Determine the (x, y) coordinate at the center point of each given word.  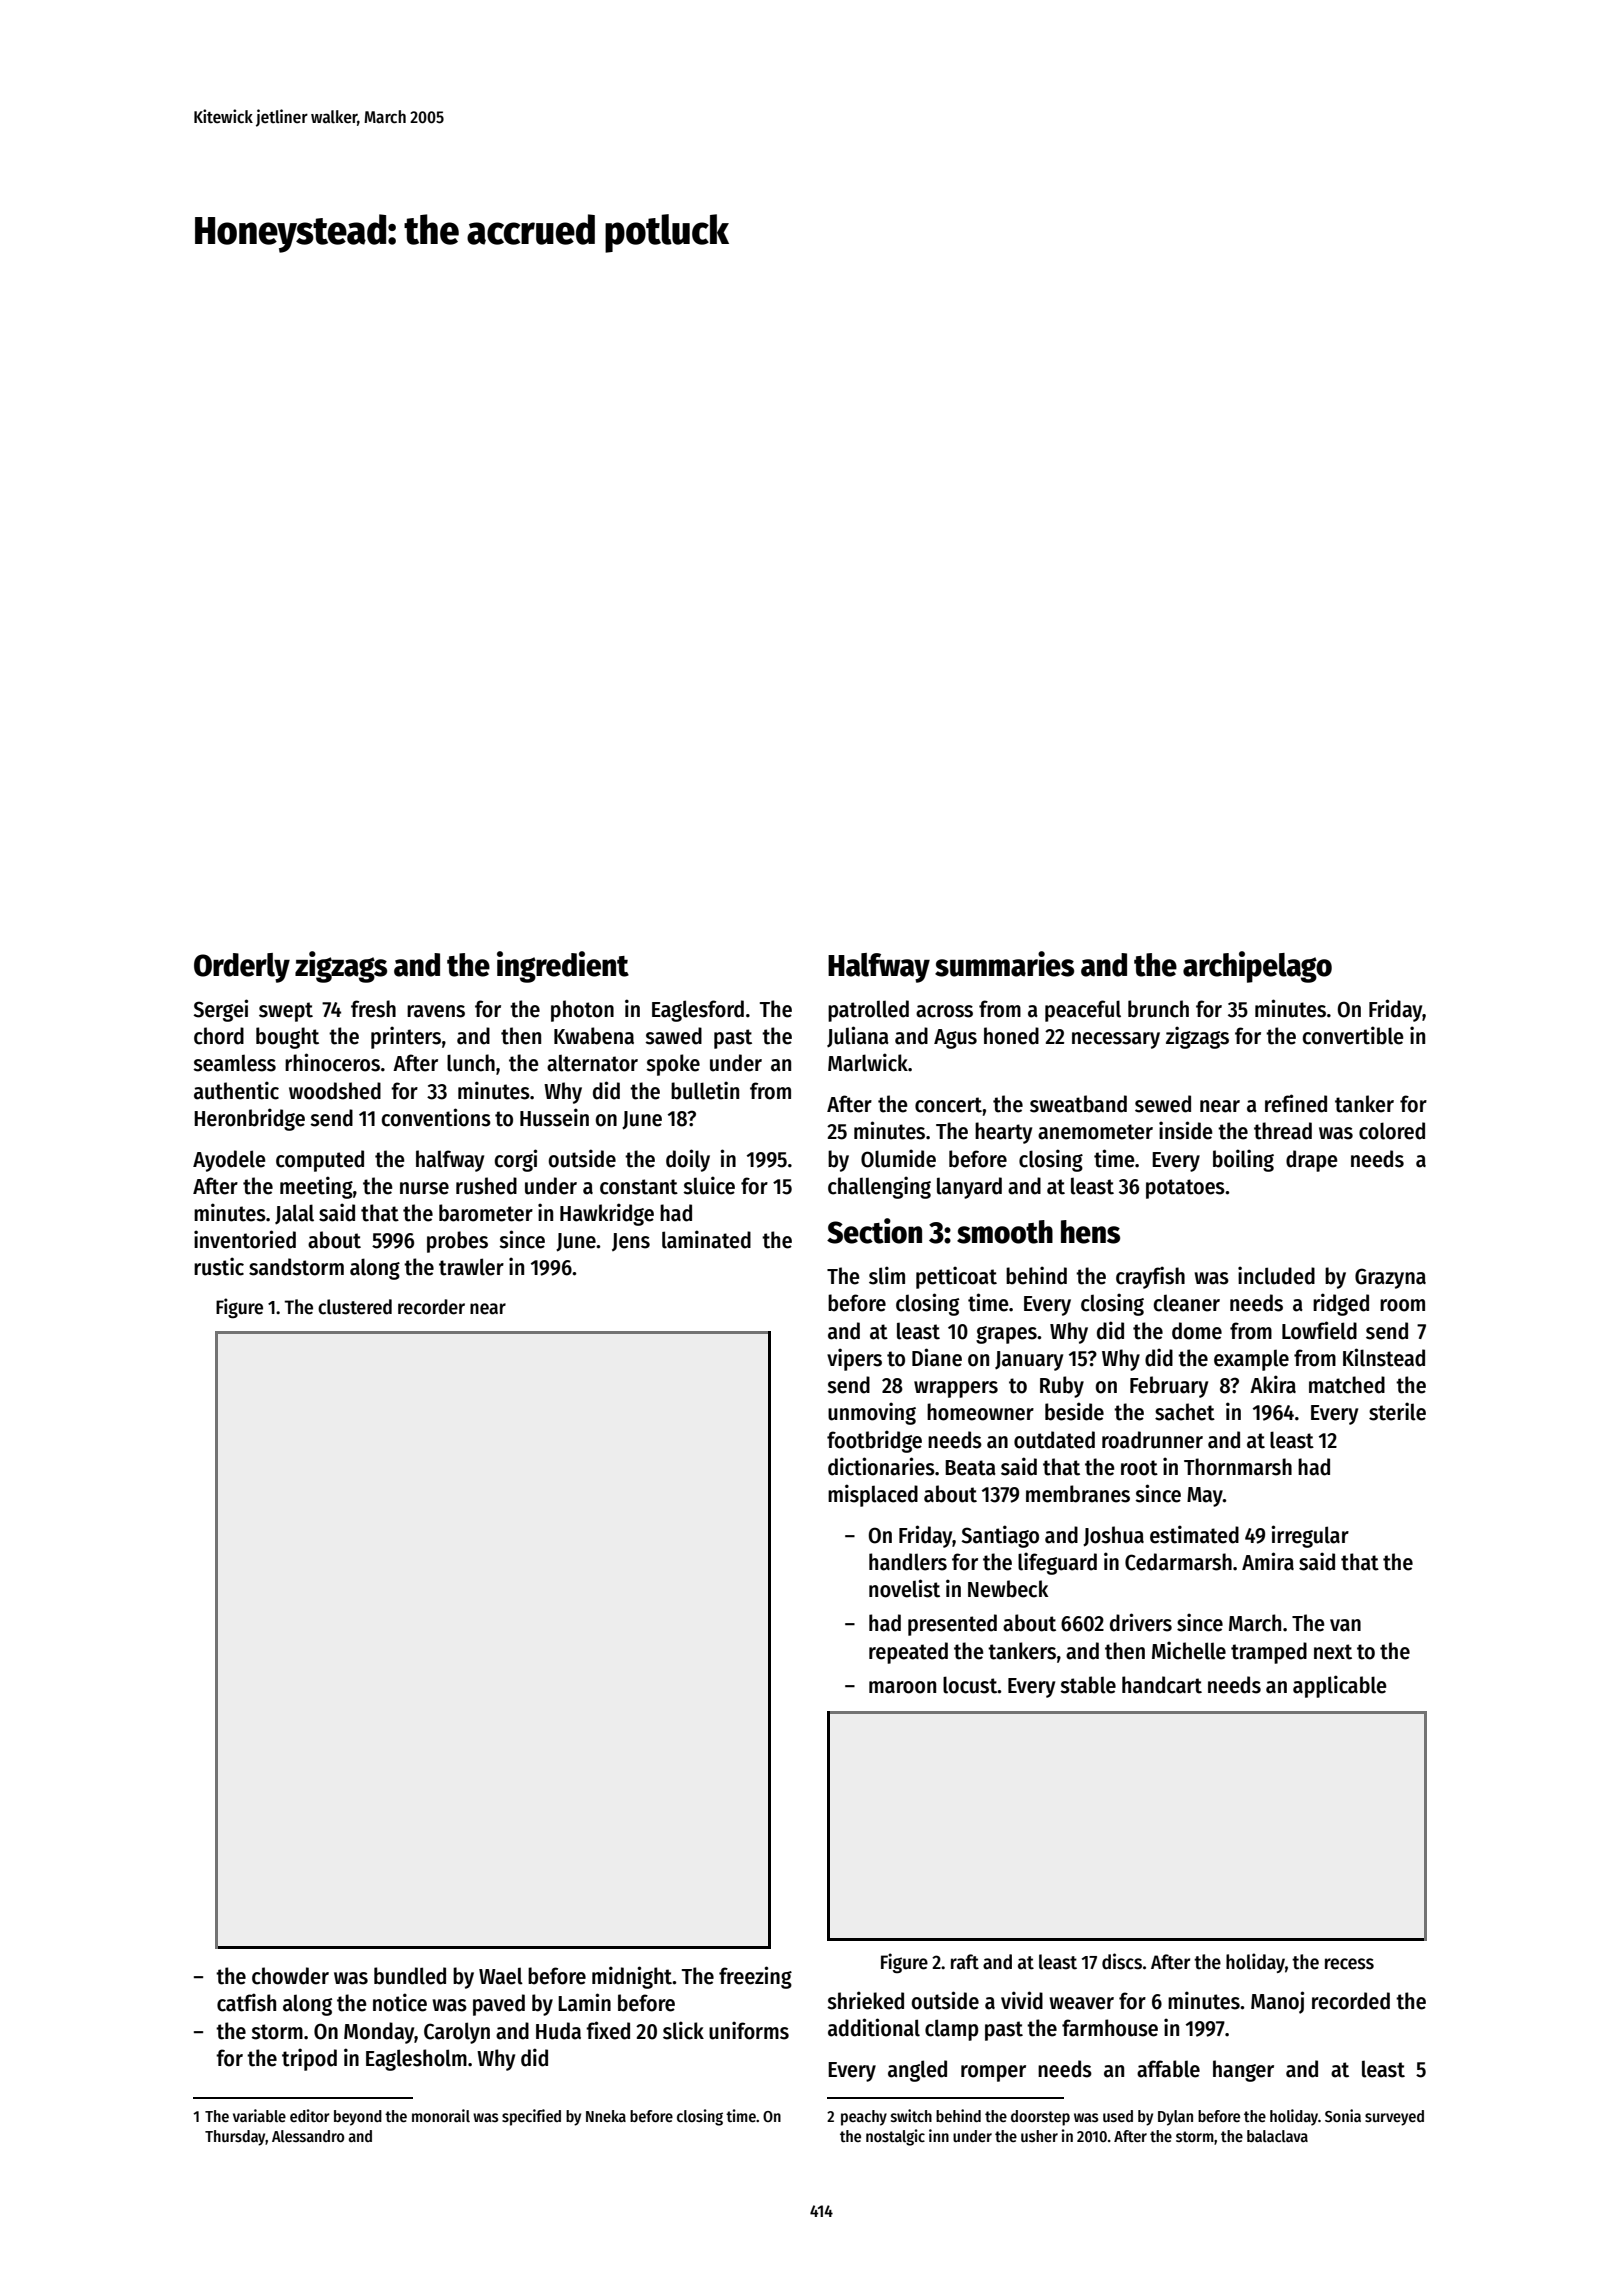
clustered (355, 1307)
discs (1122, 1961)
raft (965, 1962)
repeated (908, 1653)
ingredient (563, 967)
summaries (1004, 964)
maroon (902, 1687)
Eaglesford (698, 1011)
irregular (1310, 1536)
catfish (246, 2002)
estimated (1194, 1534)
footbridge (874, 1441)
